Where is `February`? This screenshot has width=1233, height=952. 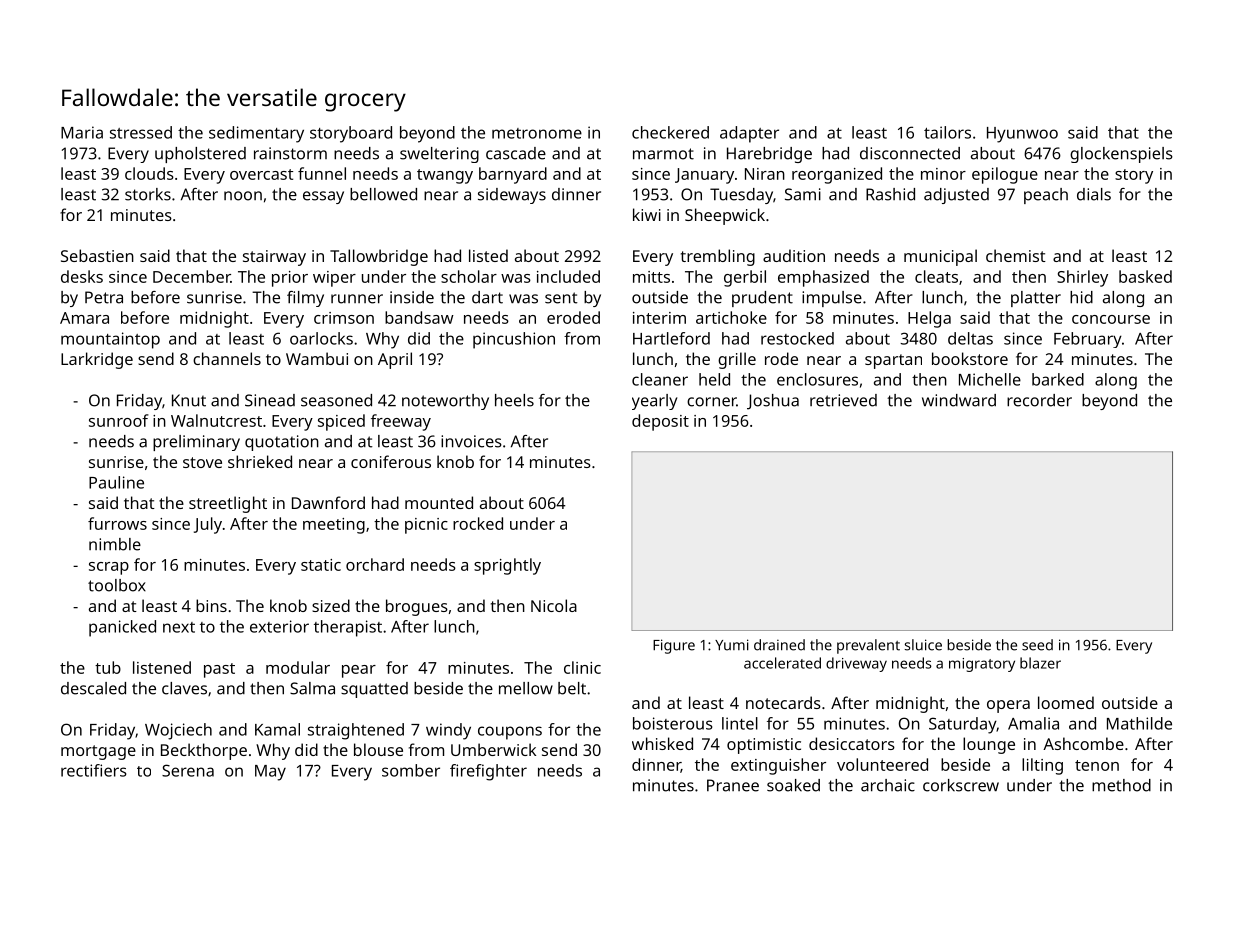 February is located at coordinates (1088, 340).
